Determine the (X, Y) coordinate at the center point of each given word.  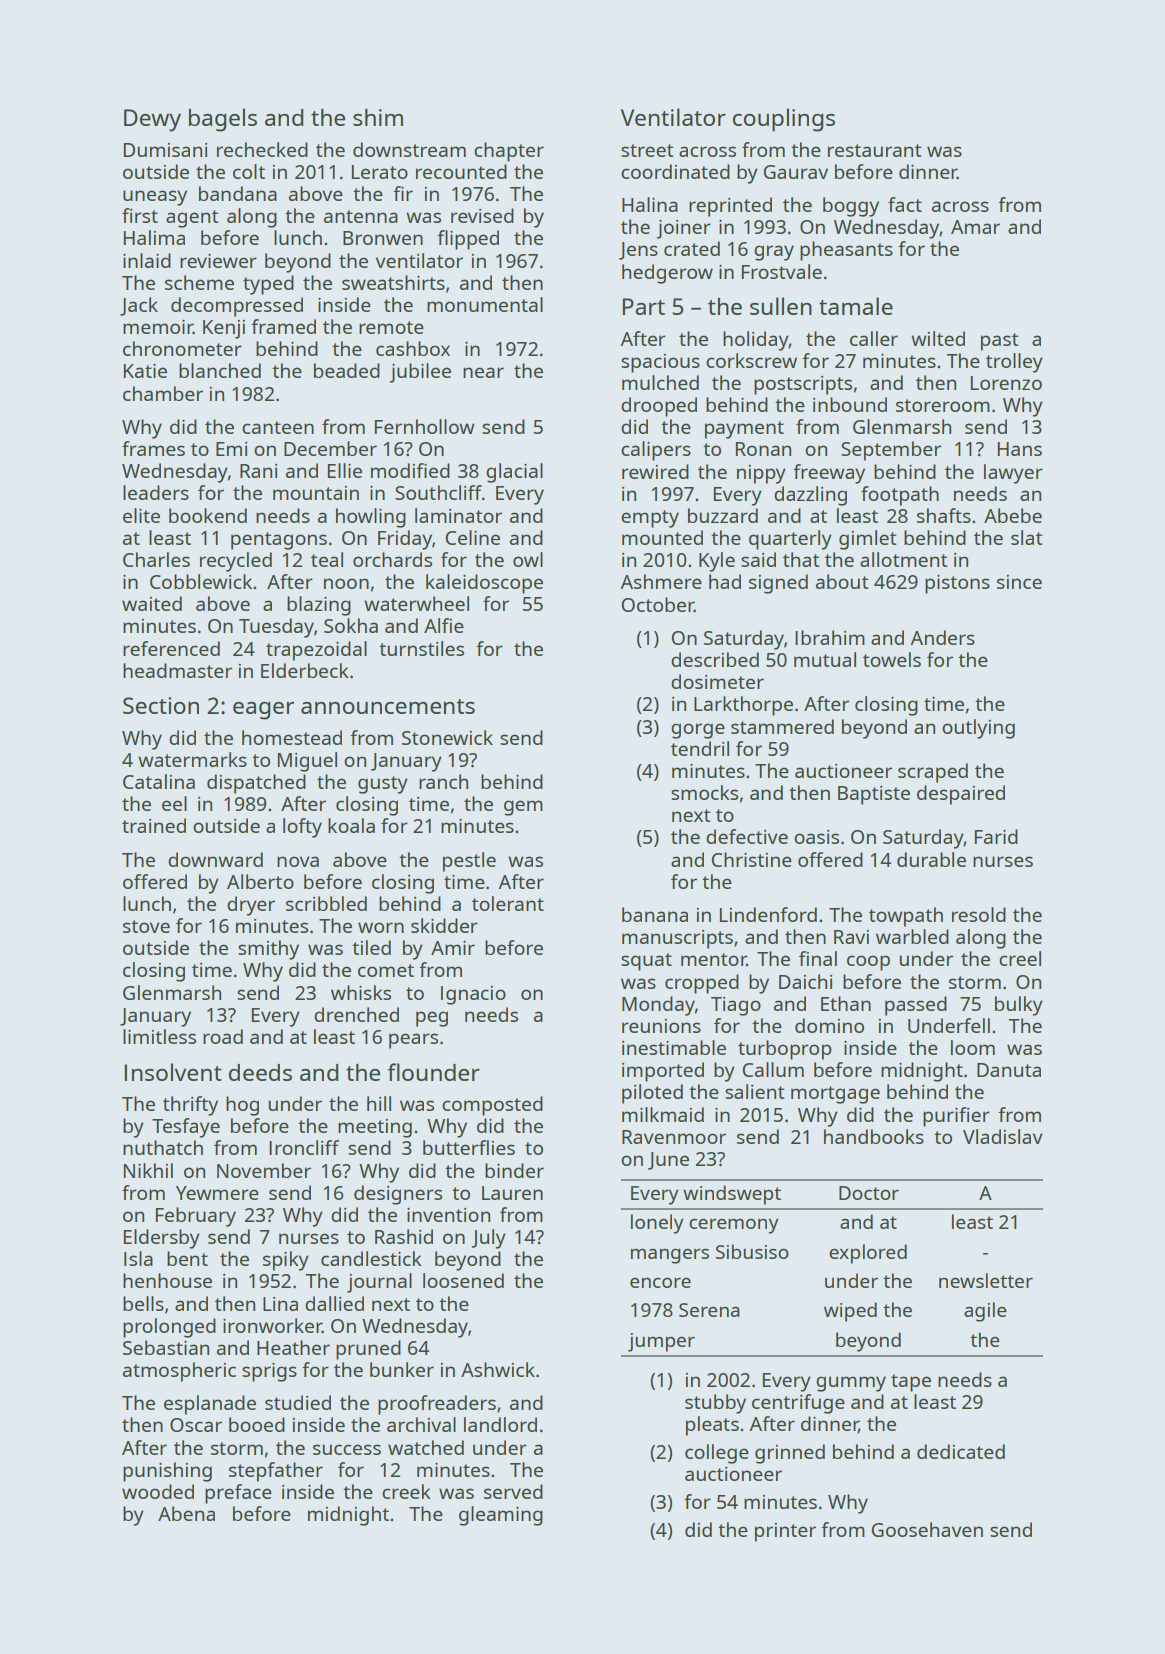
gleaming (501, 1516)
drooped (659, 407)
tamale (856, 306)
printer (785, 1532)
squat (646, 962)
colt (249, 171)
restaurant (875, 150)
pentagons (279, 541)
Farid (996, 836)
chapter (509, 152)
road (223, 1036)
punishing (167, 1472)
